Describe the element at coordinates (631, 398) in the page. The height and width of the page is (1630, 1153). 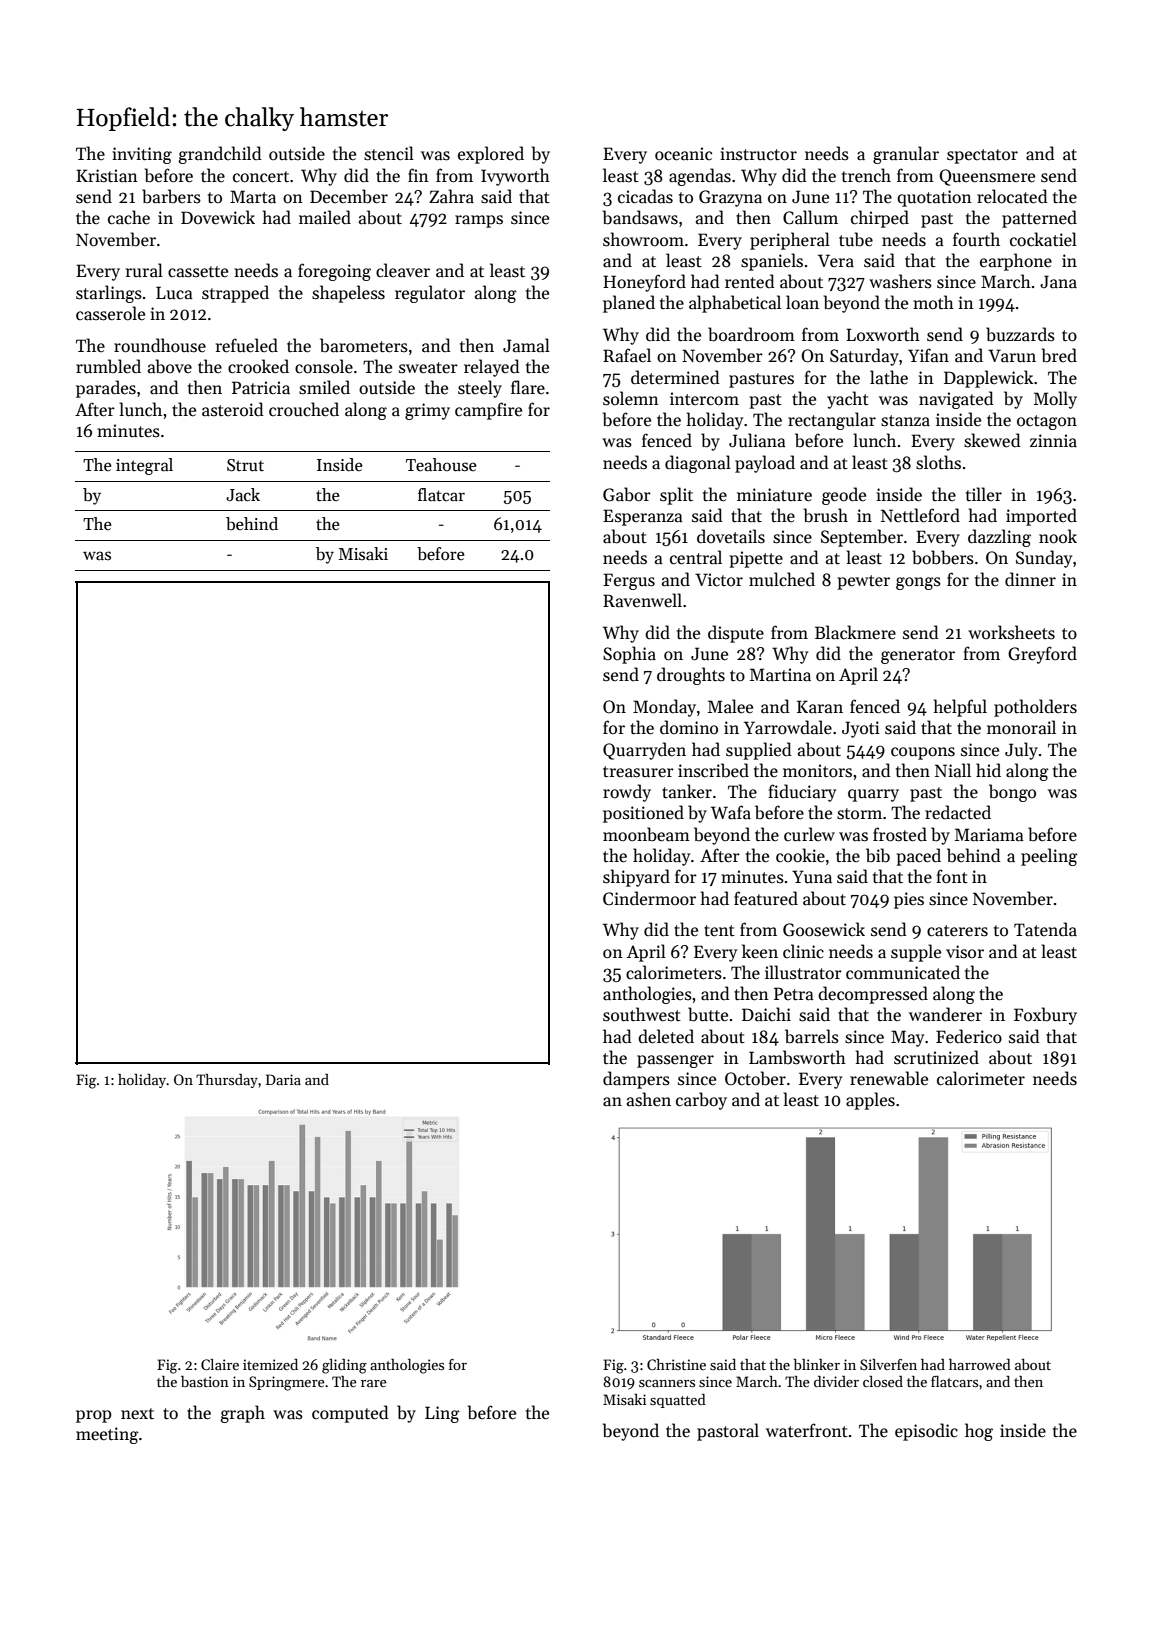
I see `solemn` at that location.
